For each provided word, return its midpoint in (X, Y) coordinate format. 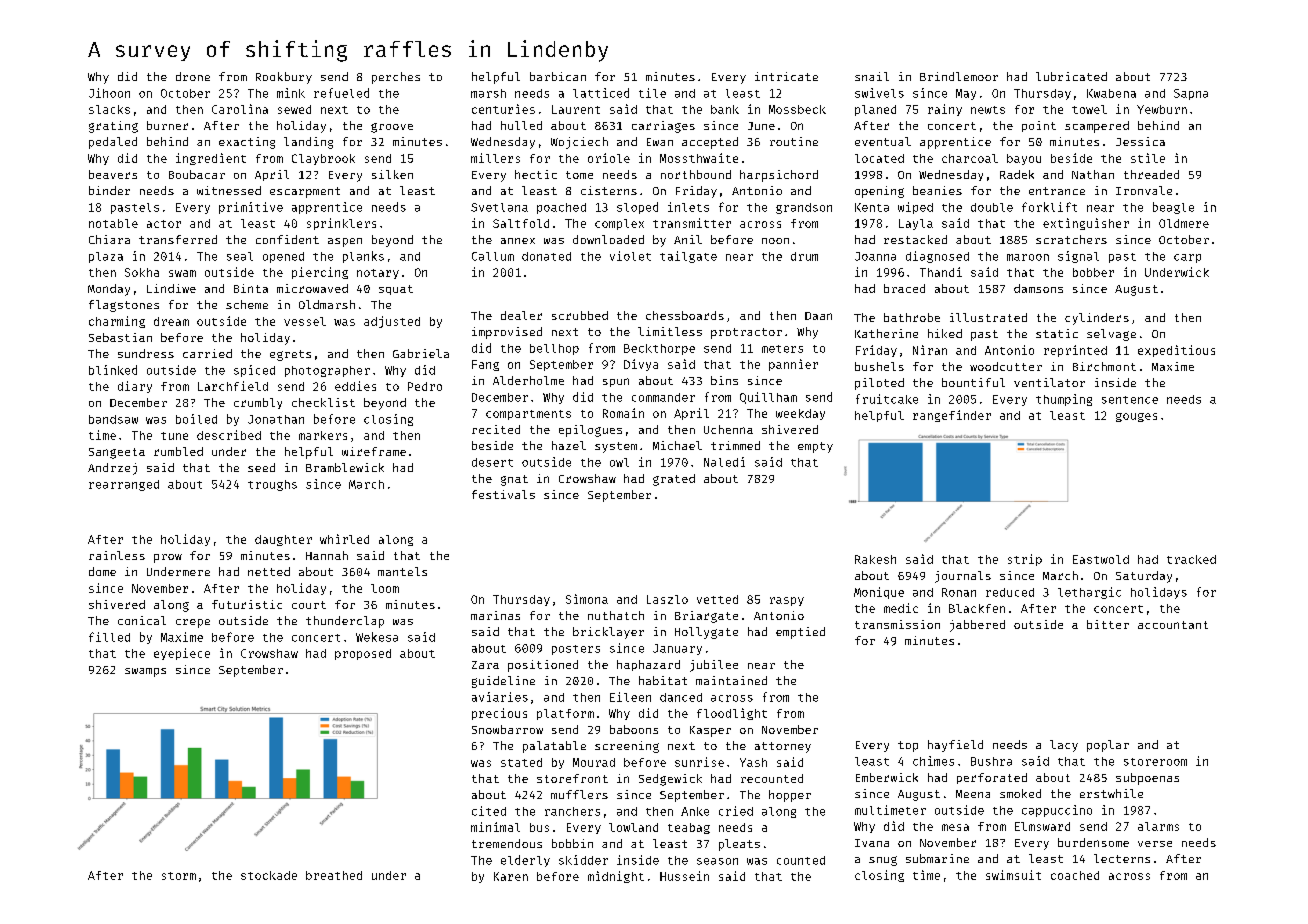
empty (815, 447)
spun (616, 382)
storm (179, 876)
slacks (109, 109)
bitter (1108, 624)
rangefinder (952, 416)
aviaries (500, 697)
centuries (503, 109)
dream (171, 321)
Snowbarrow (507, 729)
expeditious (1176, 351)
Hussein (684, 876)
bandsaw (113, 419)
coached (1075, 875)
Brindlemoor (959, 76)
